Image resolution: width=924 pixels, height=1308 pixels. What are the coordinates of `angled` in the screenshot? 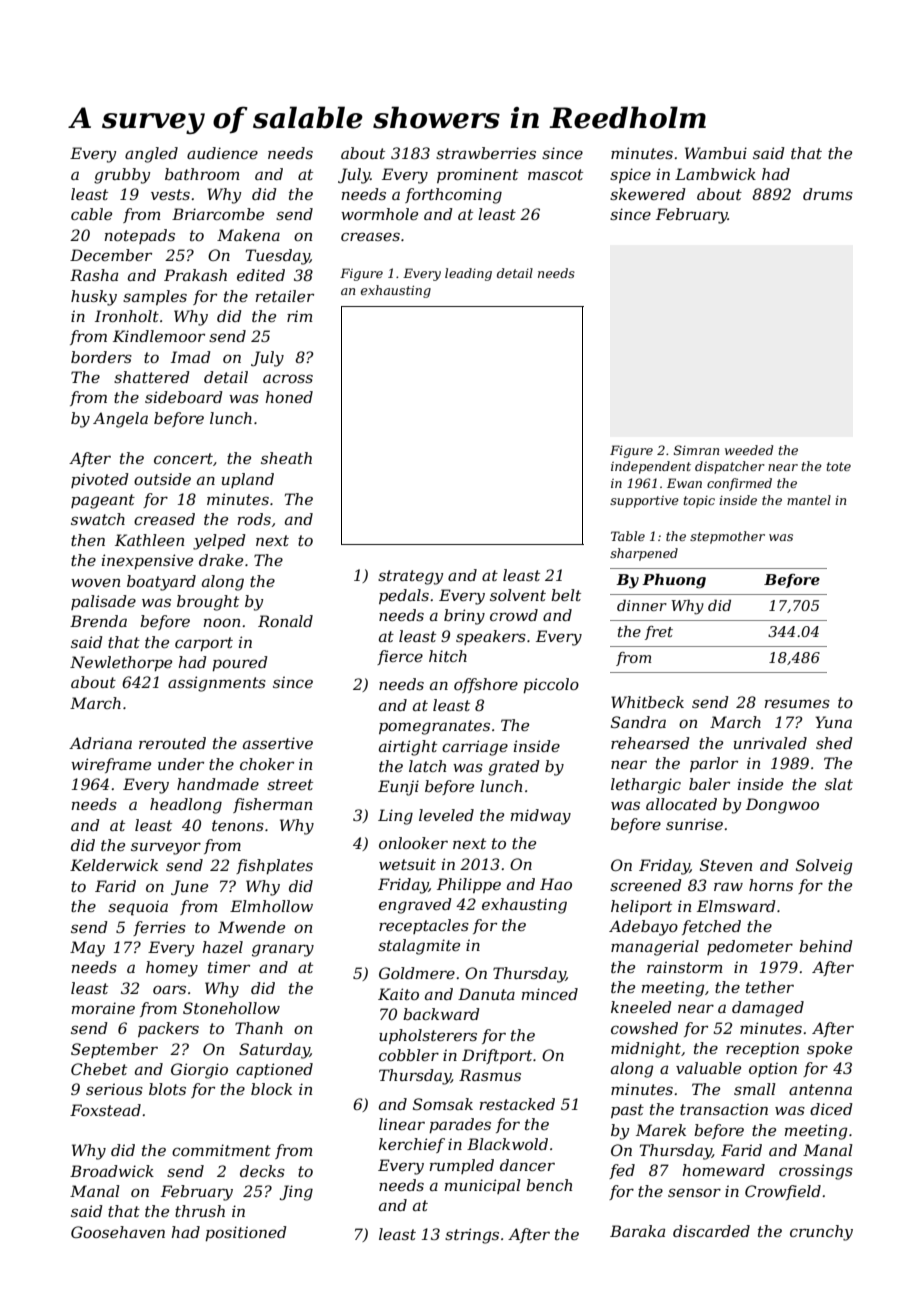 It's located at (151, 155).
